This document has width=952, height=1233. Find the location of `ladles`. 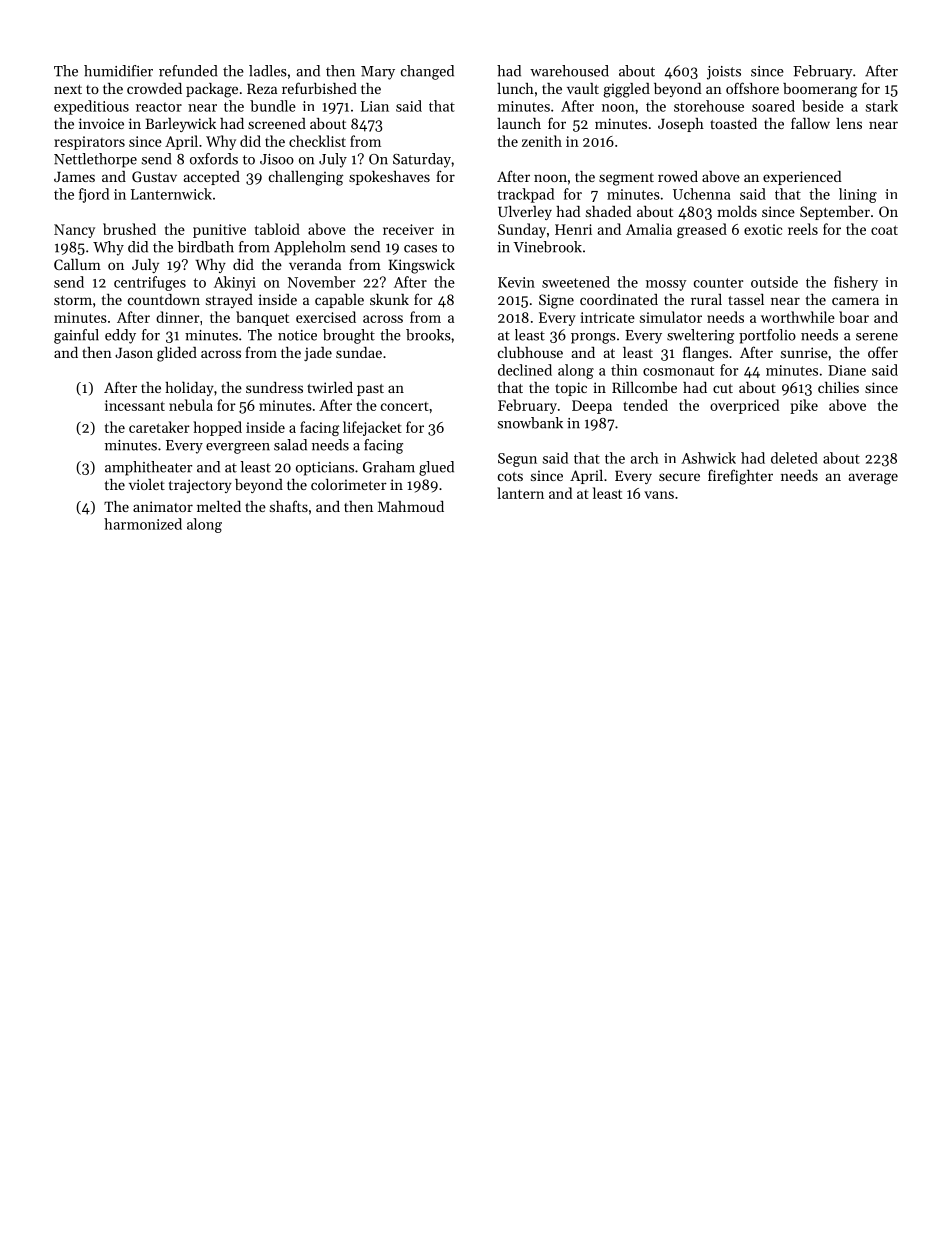

ladles is located at coordinates (268, 71).
